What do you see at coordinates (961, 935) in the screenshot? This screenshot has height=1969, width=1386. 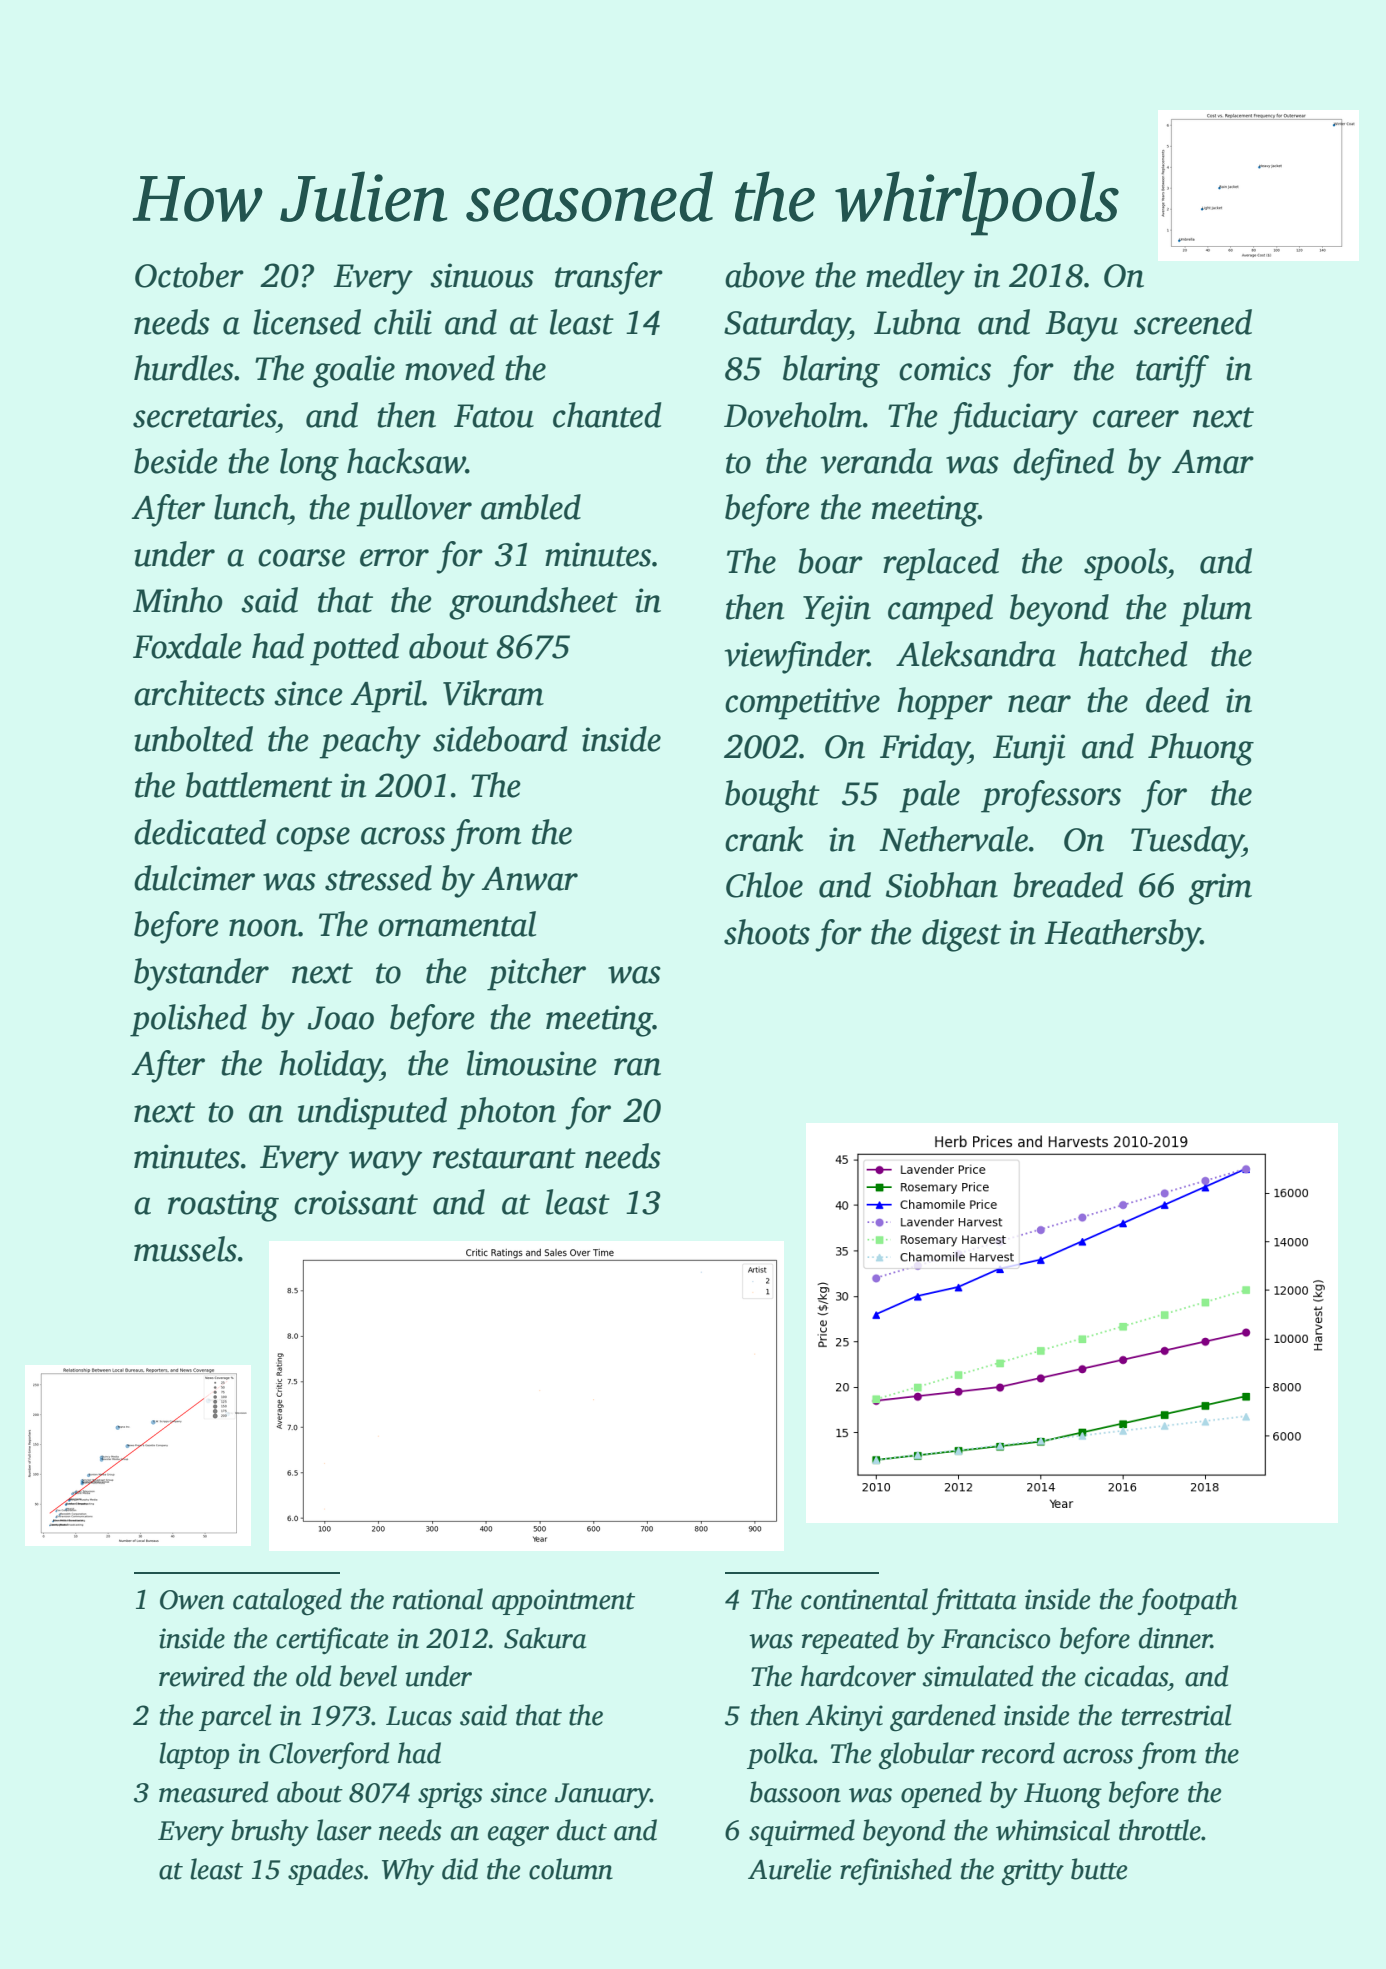 I see `digest` at bounding box center [961, 935].
